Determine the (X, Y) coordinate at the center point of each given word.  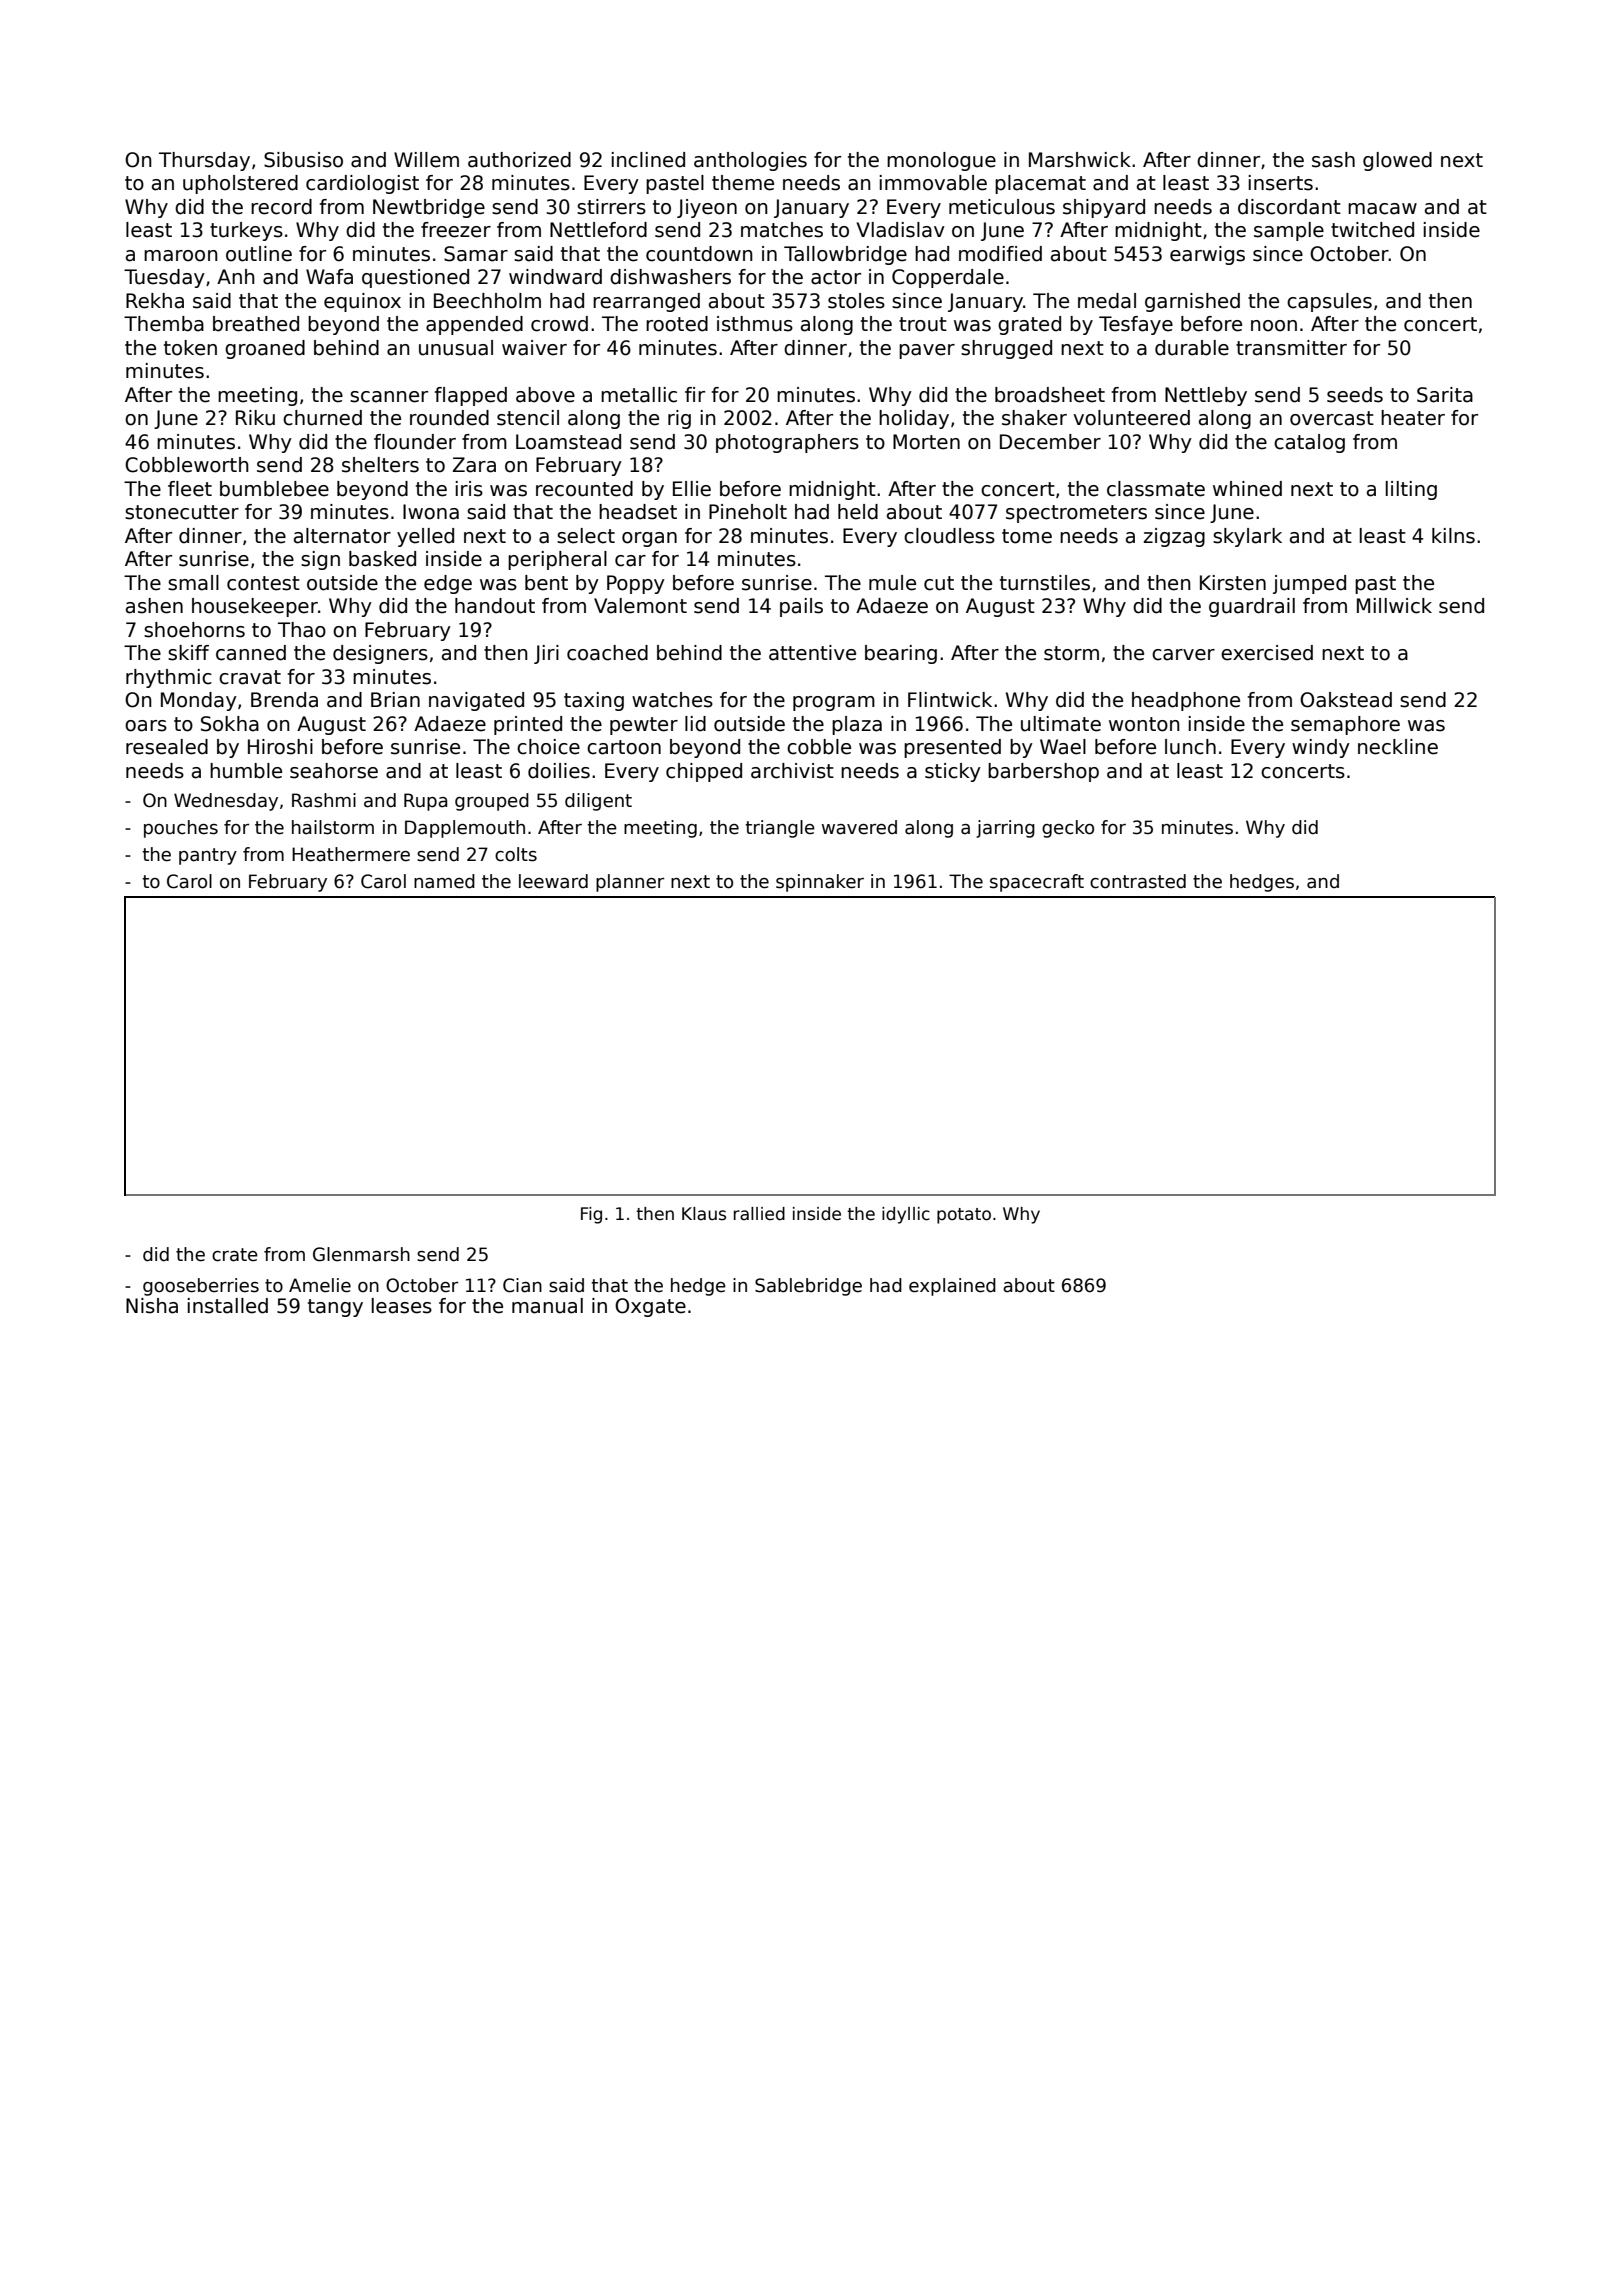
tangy (335, 1308)
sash (1333, 160)
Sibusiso (303, 160)
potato (964, 1216)
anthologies (750, 161)
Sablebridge (808, 1287)
